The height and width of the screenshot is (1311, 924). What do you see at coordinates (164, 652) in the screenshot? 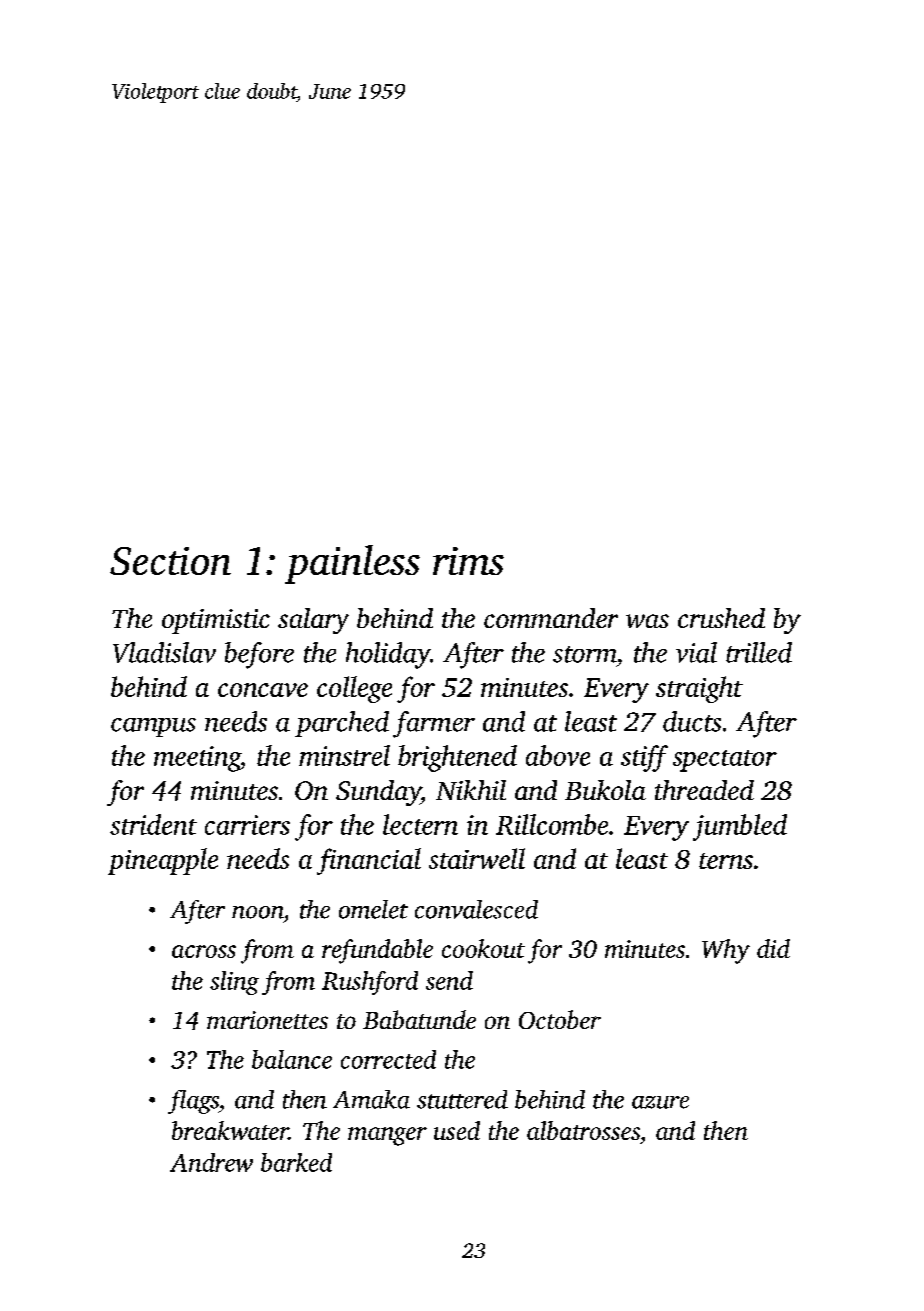
I see `Vladislav` at bounding box center [164, 652].
